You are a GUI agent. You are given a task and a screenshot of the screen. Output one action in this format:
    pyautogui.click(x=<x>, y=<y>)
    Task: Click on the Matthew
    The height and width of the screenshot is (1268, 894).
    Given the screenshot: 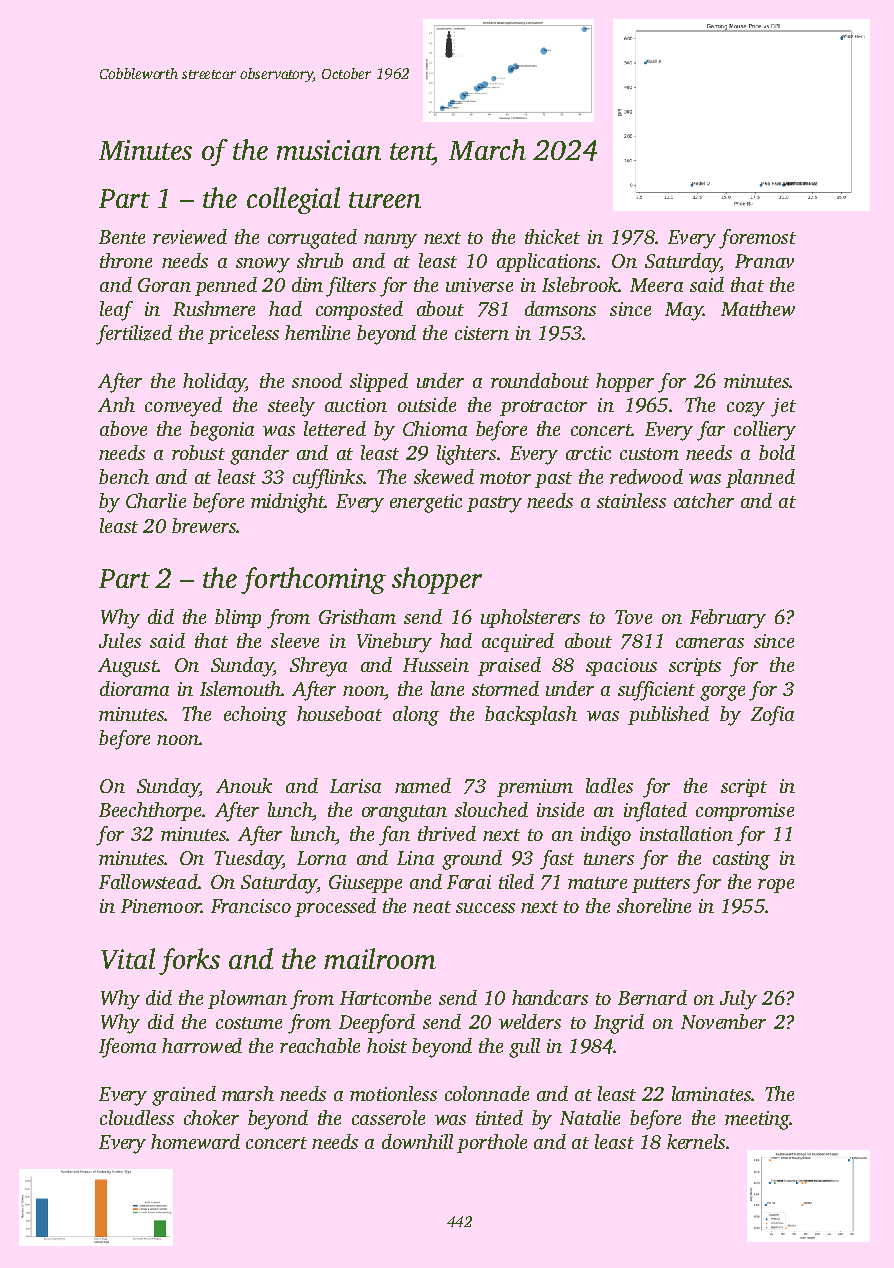 What is the action you would take?
    pyautogui.click(x=758, y=308)
